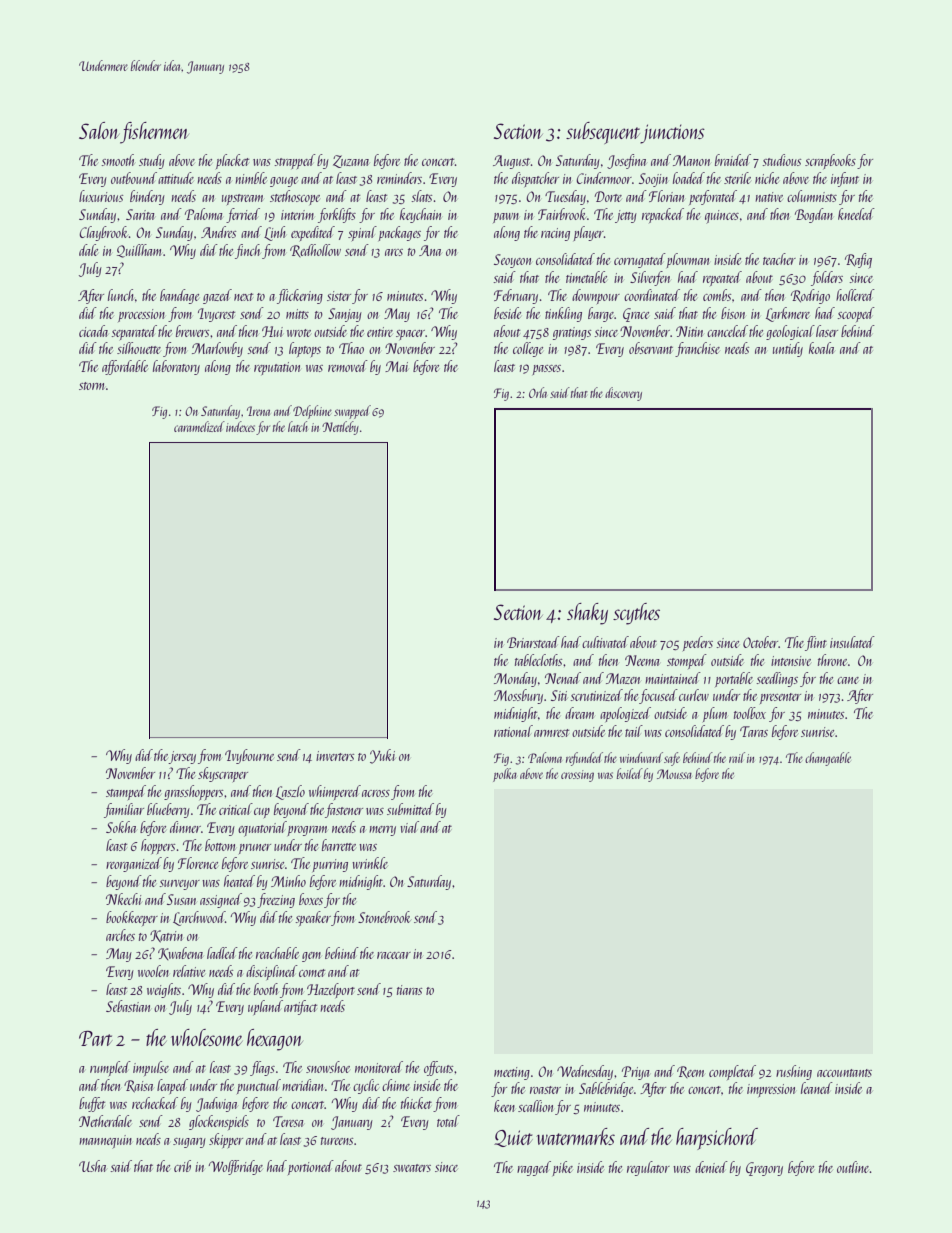 Image resolution: width=952 pixels, height=1233 pixels. What do you see at coordinates (351, 161) in the screenshot?
I see `Zuzana` at bounding box center [351, 161].
